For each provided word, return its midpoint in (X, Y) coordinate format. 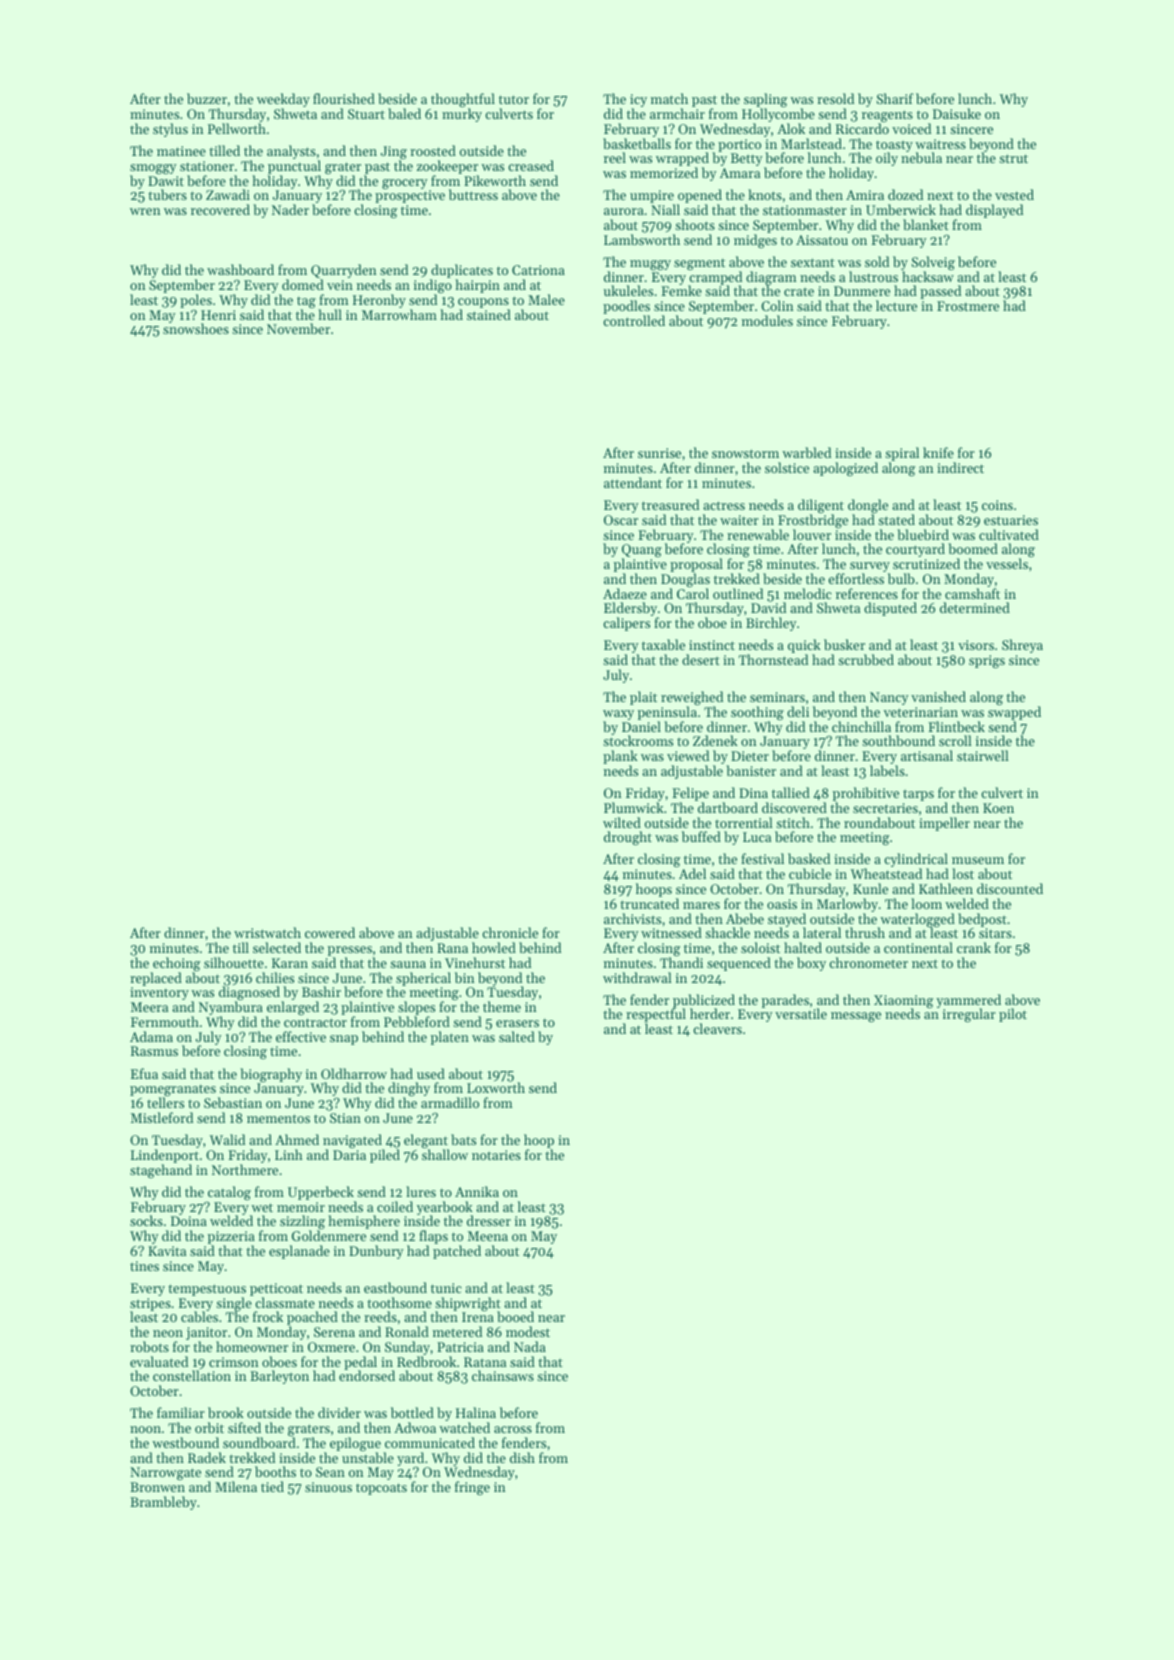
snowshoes (196, 329)
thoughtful (463, 101)
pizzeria (231, 1237)
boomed (973, 548)
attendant (633, 482)
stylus (170, 130)
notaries (496, 1155)
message (856, 1017)
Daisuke (957, 113)
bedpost (982, 920)
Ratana (485, 1362)
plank (620, 757)
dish (522, 1457)
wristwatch (267, 932)
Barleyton (279, 1377)
